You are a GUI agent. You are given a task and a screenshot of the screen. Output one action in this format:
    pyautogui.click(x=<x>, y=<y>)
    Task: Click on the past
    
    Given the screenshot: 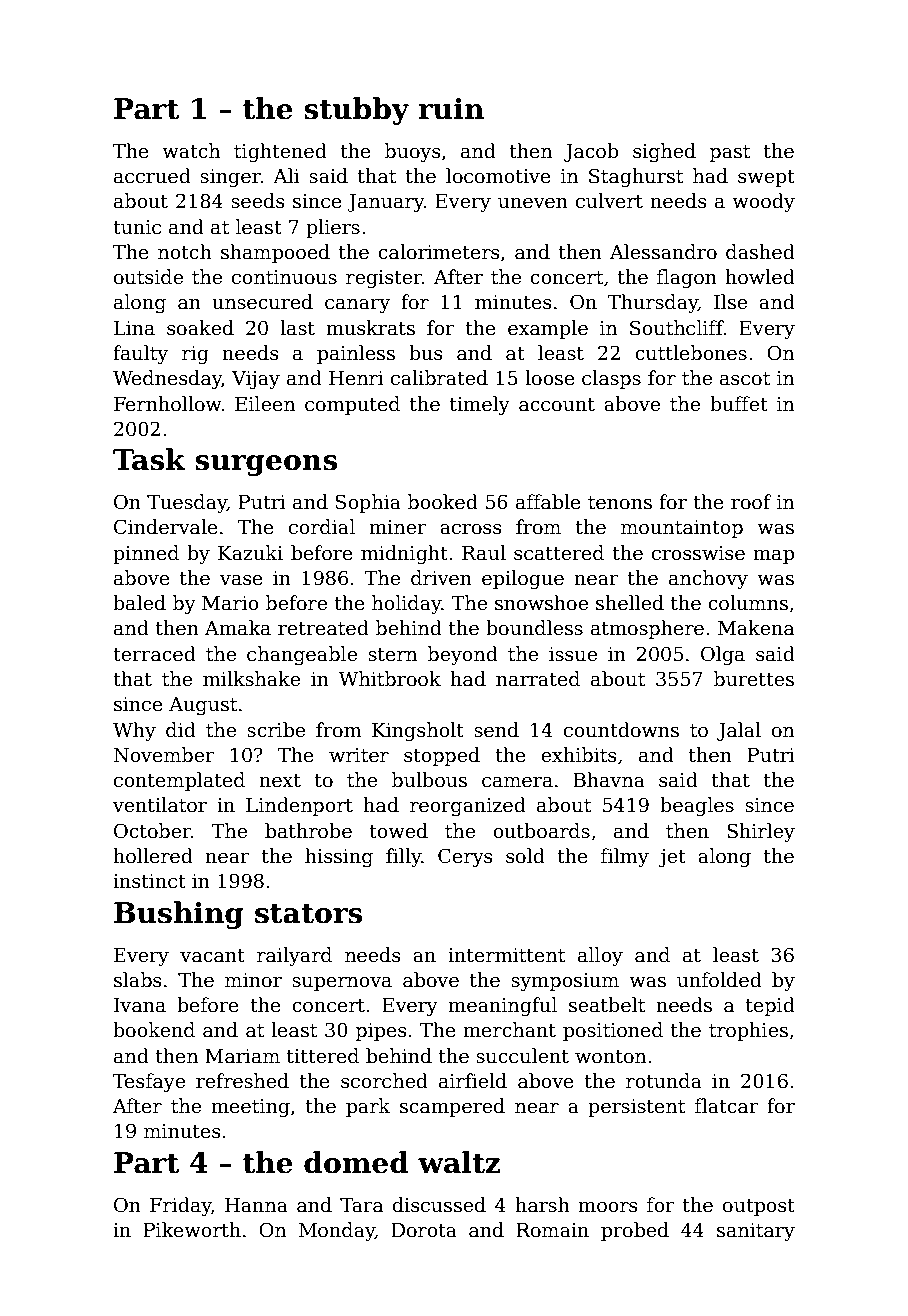 What is the action you would take?
    pyautogui.click(x=730, y=153)
